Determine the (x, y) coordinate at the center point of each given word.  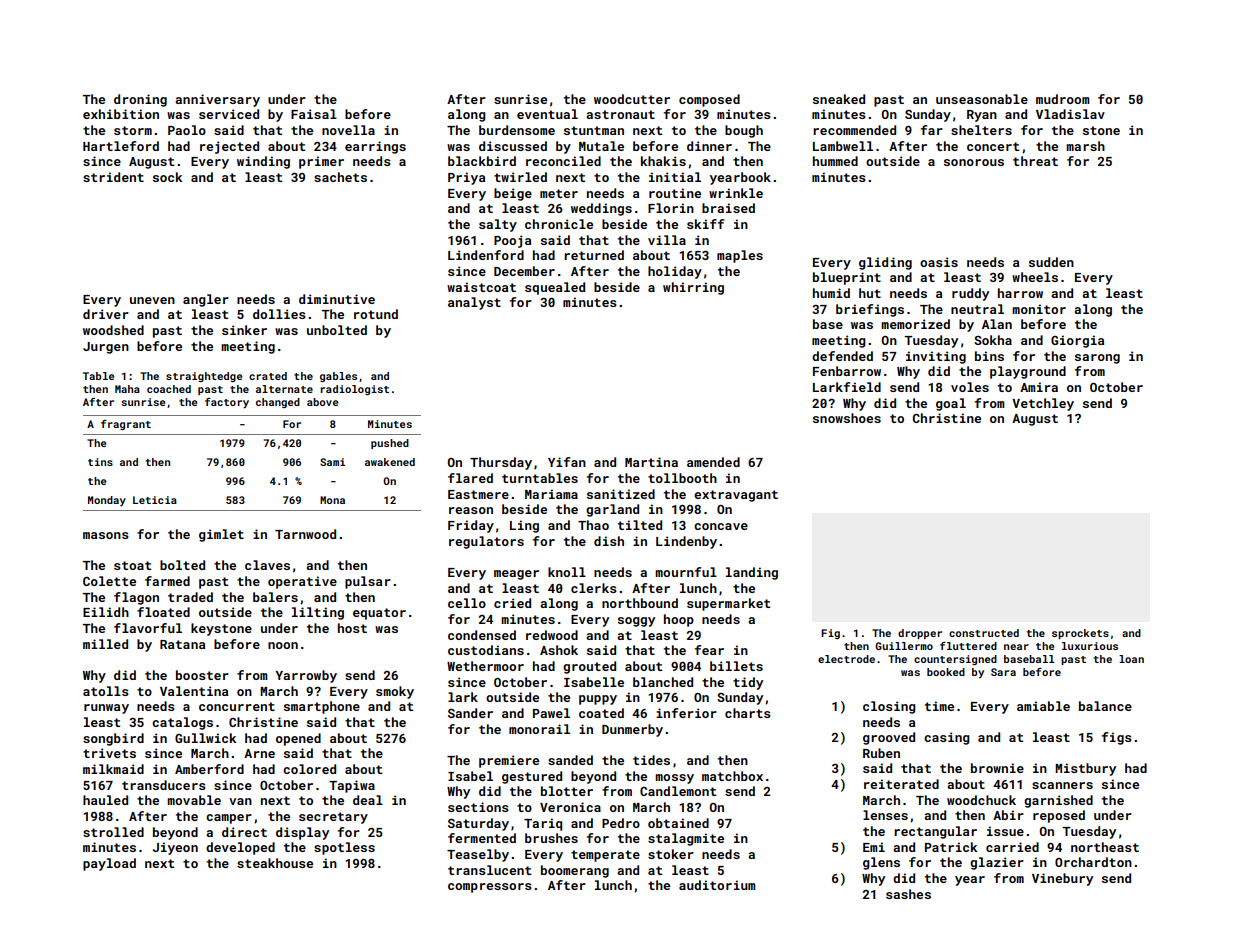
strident (113, 177)
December (524, 271)
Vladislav (1070, 114)
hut (870, 293)
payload (109, 864)
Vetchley (1043, 404)
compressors (490, 888)
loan (1131, 659)
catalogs (182, 723)
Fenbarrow (847, 371)
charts (748, 713)
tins (100, 462)
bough (744, 131)
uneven (152, 300)
